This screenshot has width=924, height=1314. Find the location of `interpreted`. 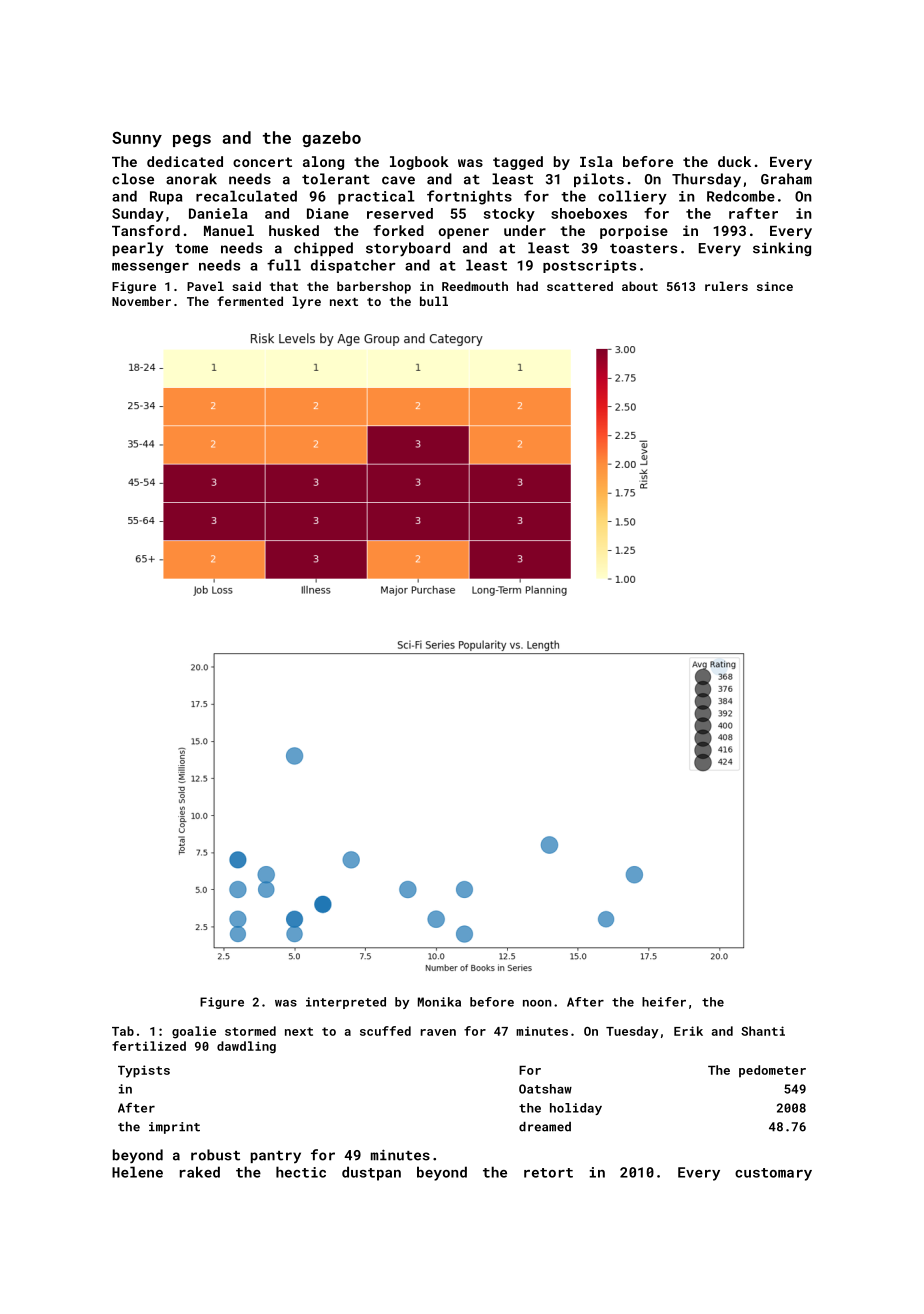

interpreted is located at coordinates (346, 1003).
